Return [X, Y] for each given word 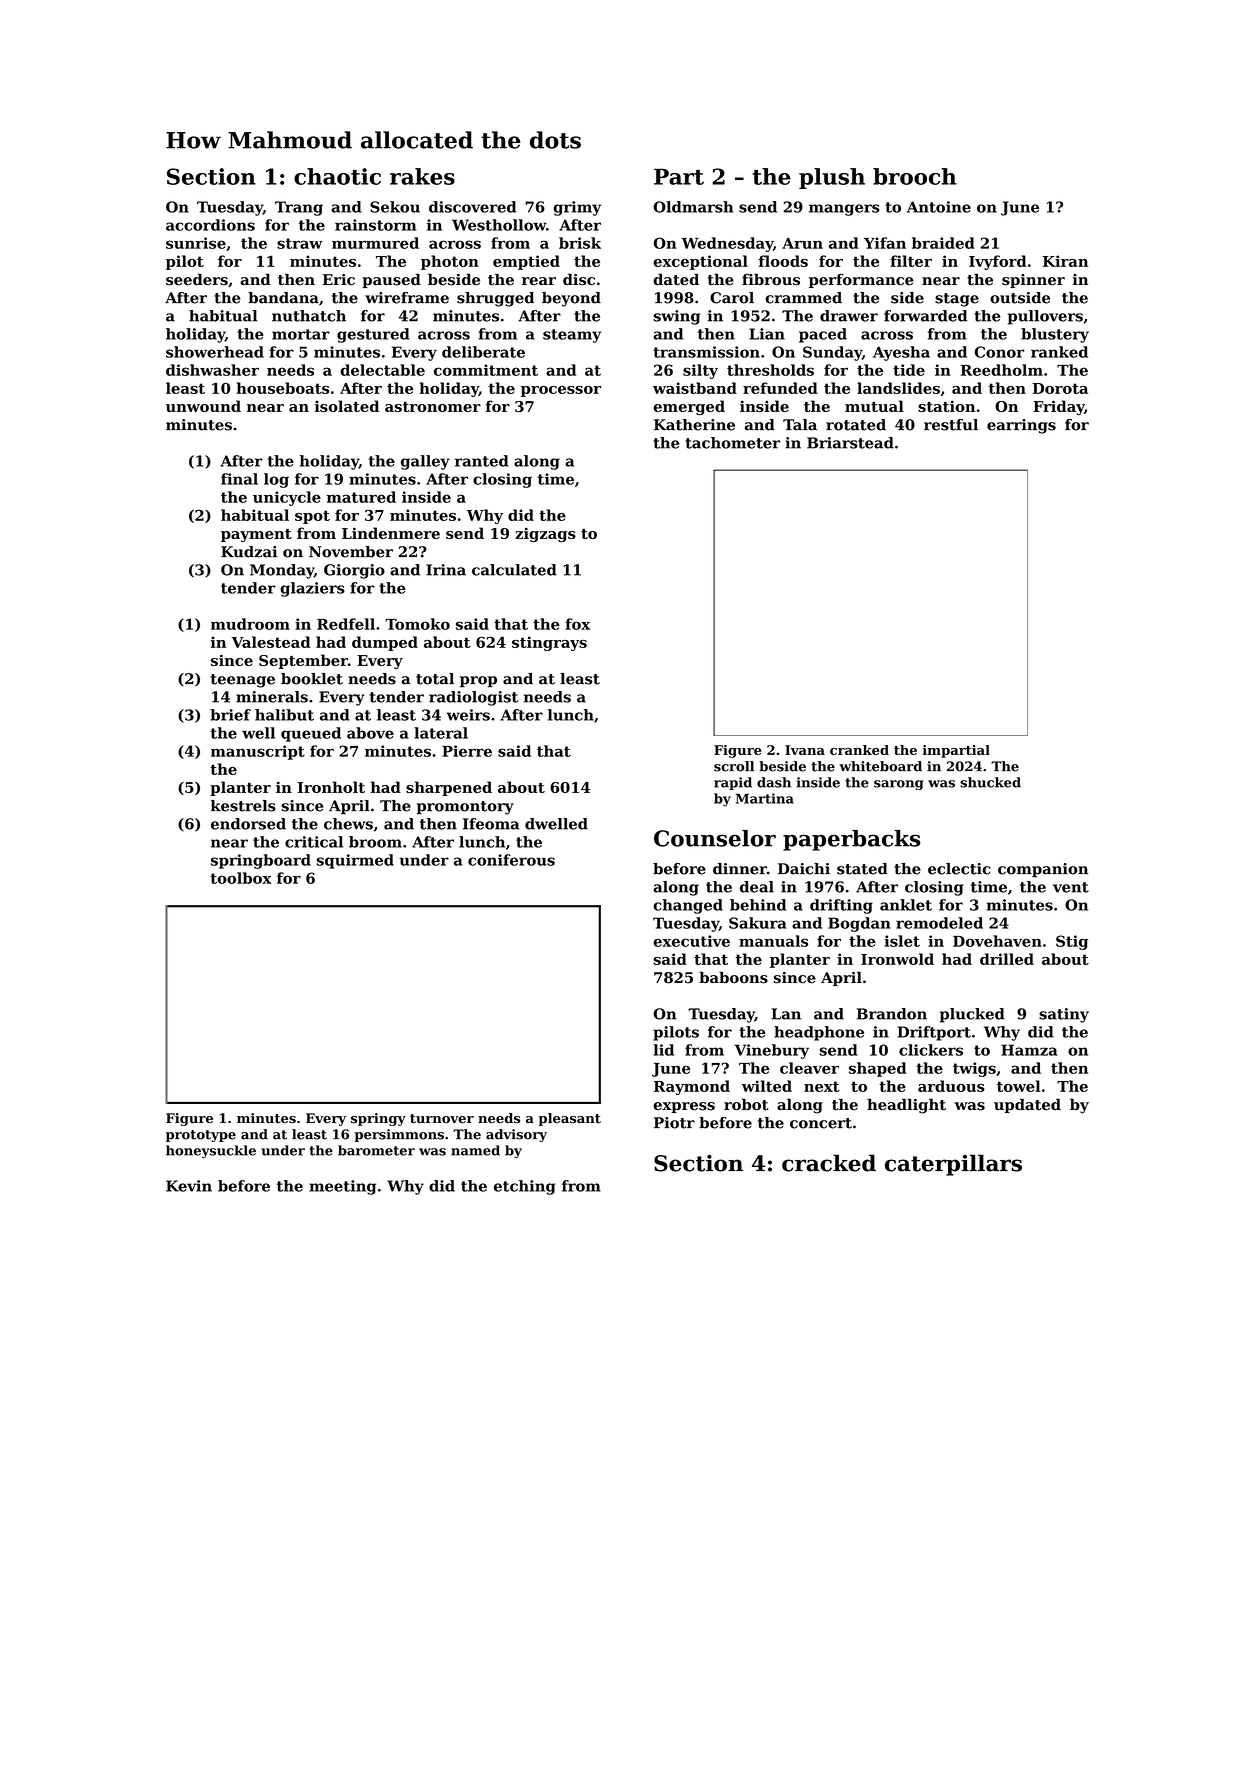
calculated [514, 570]
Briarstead [850, 443]
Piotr [674, 1123]
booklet [312, 679]
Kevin [189, 1186]
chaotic [337, 176]
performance [861, 280]
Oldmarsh [693, 207]
